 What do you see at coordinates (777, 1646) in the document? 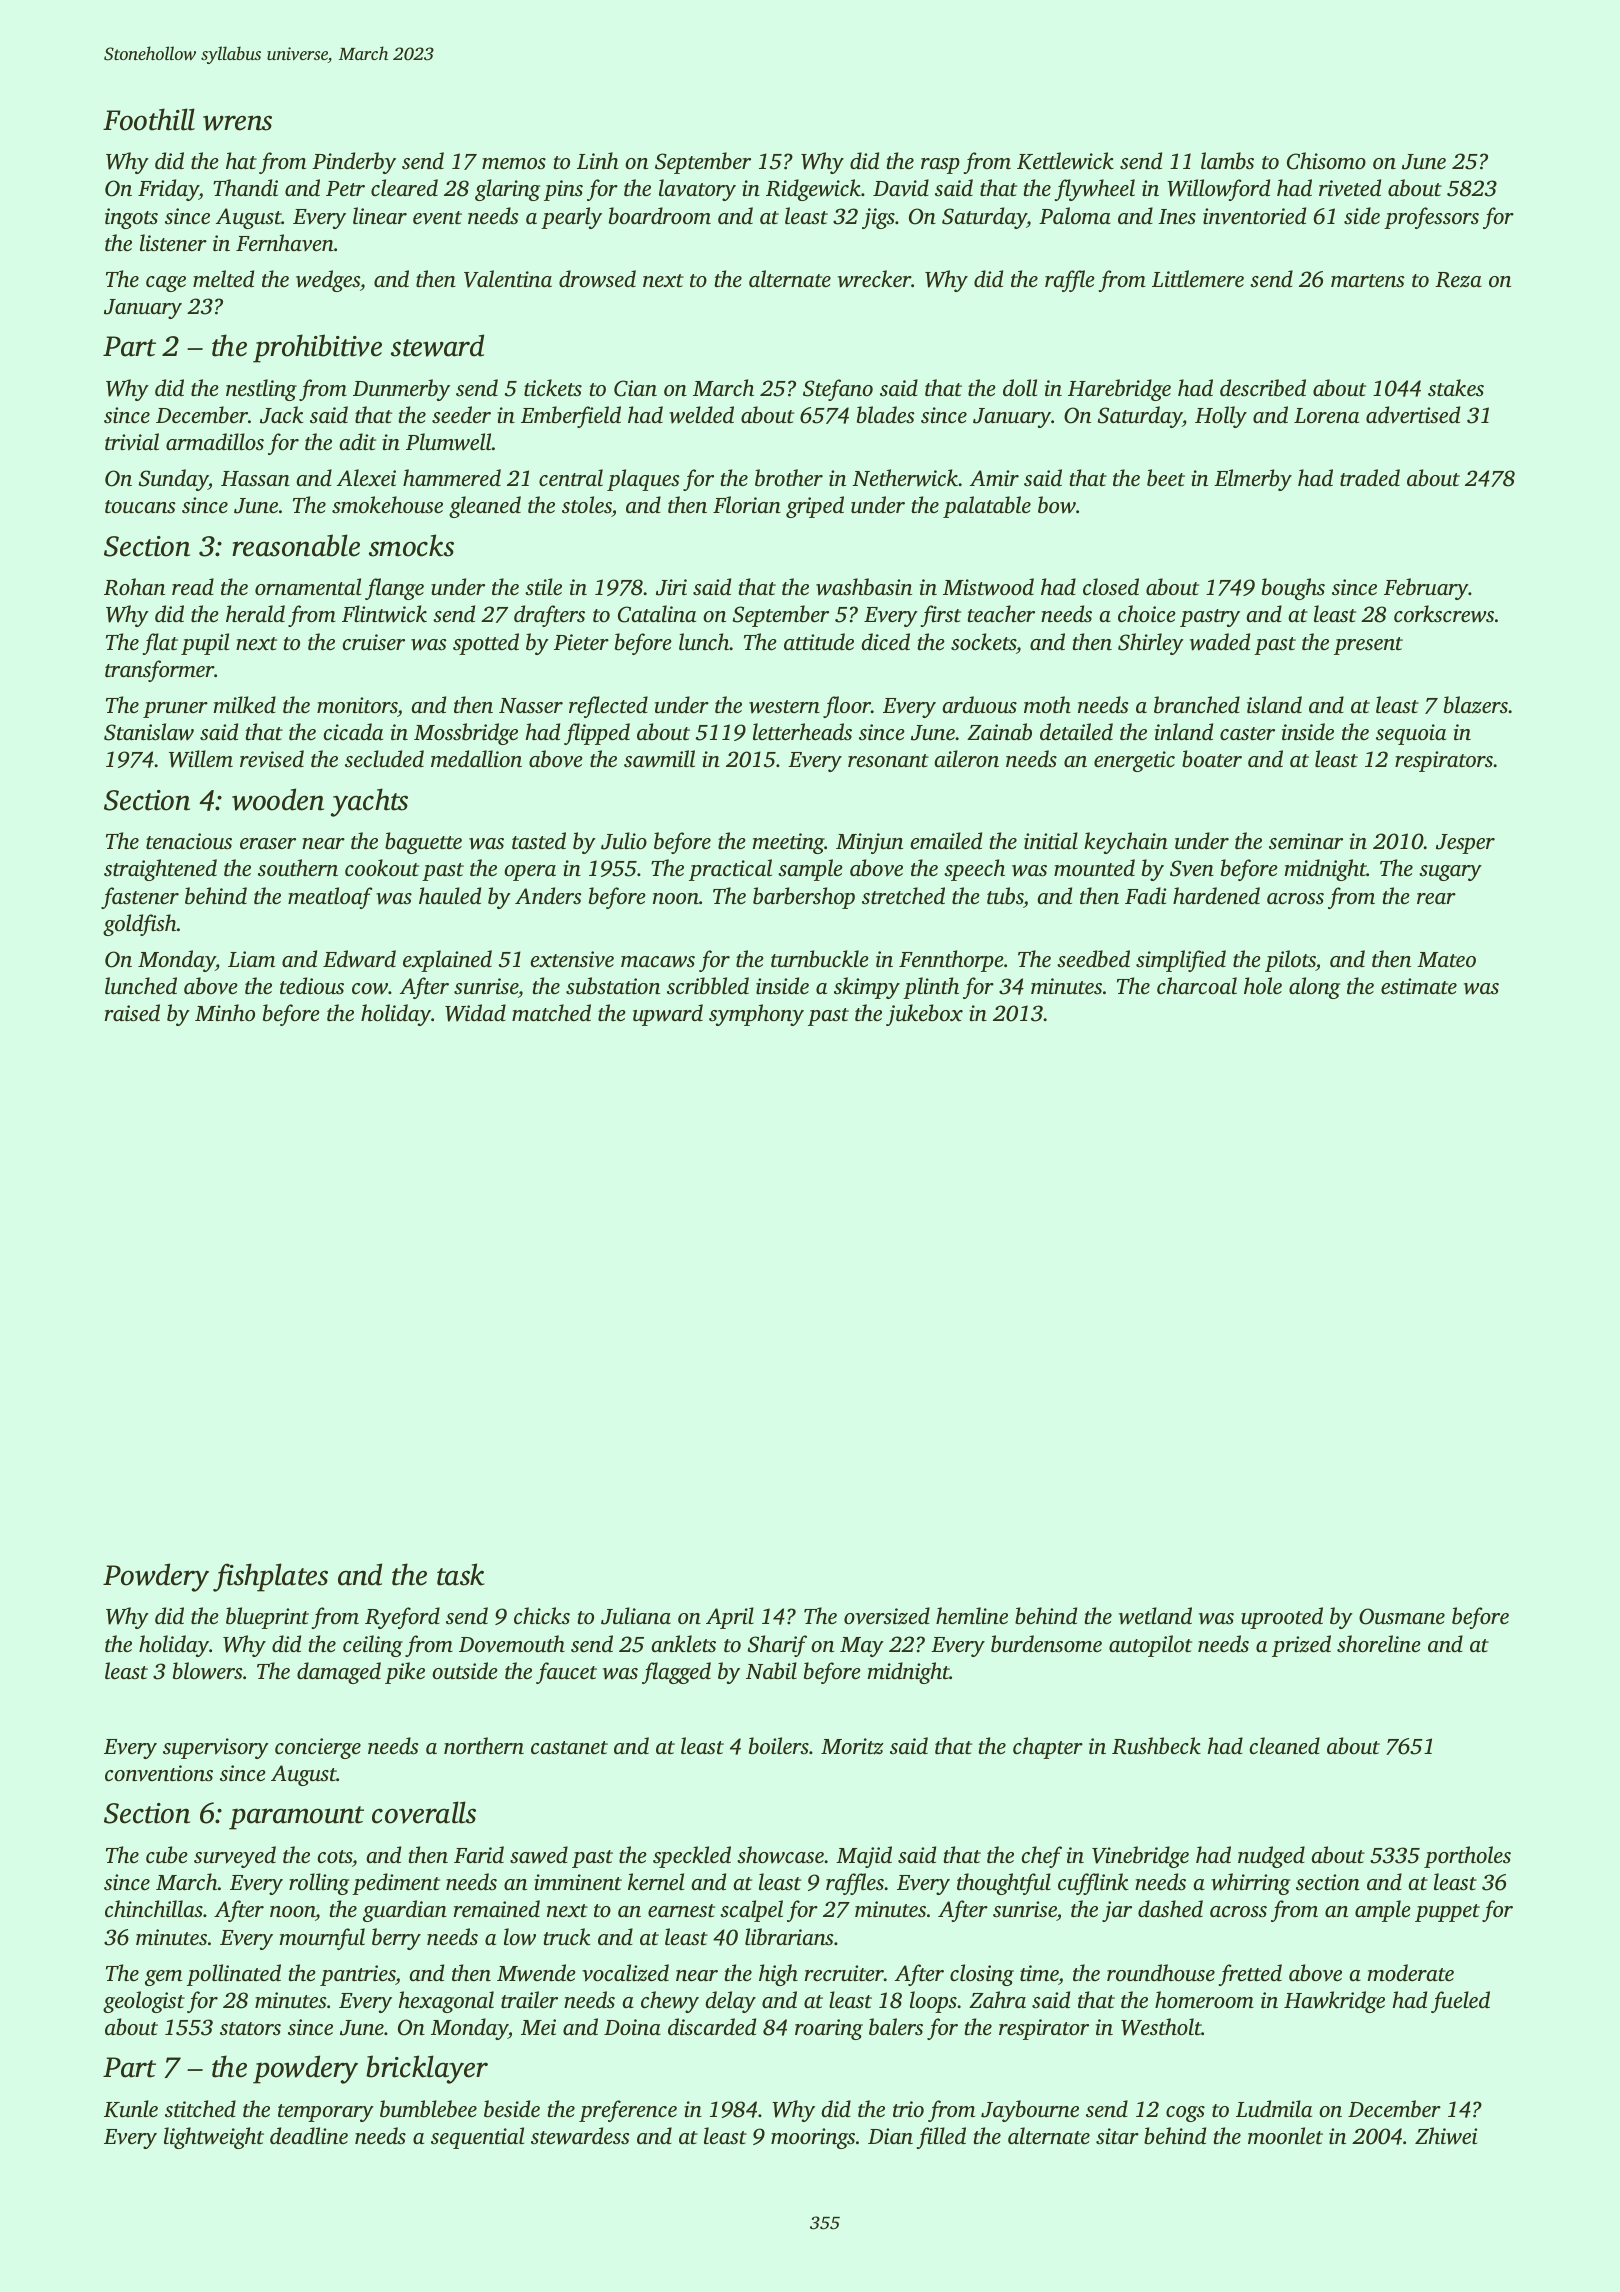
I see `Sharif` at bounding box center [777, 1646].
